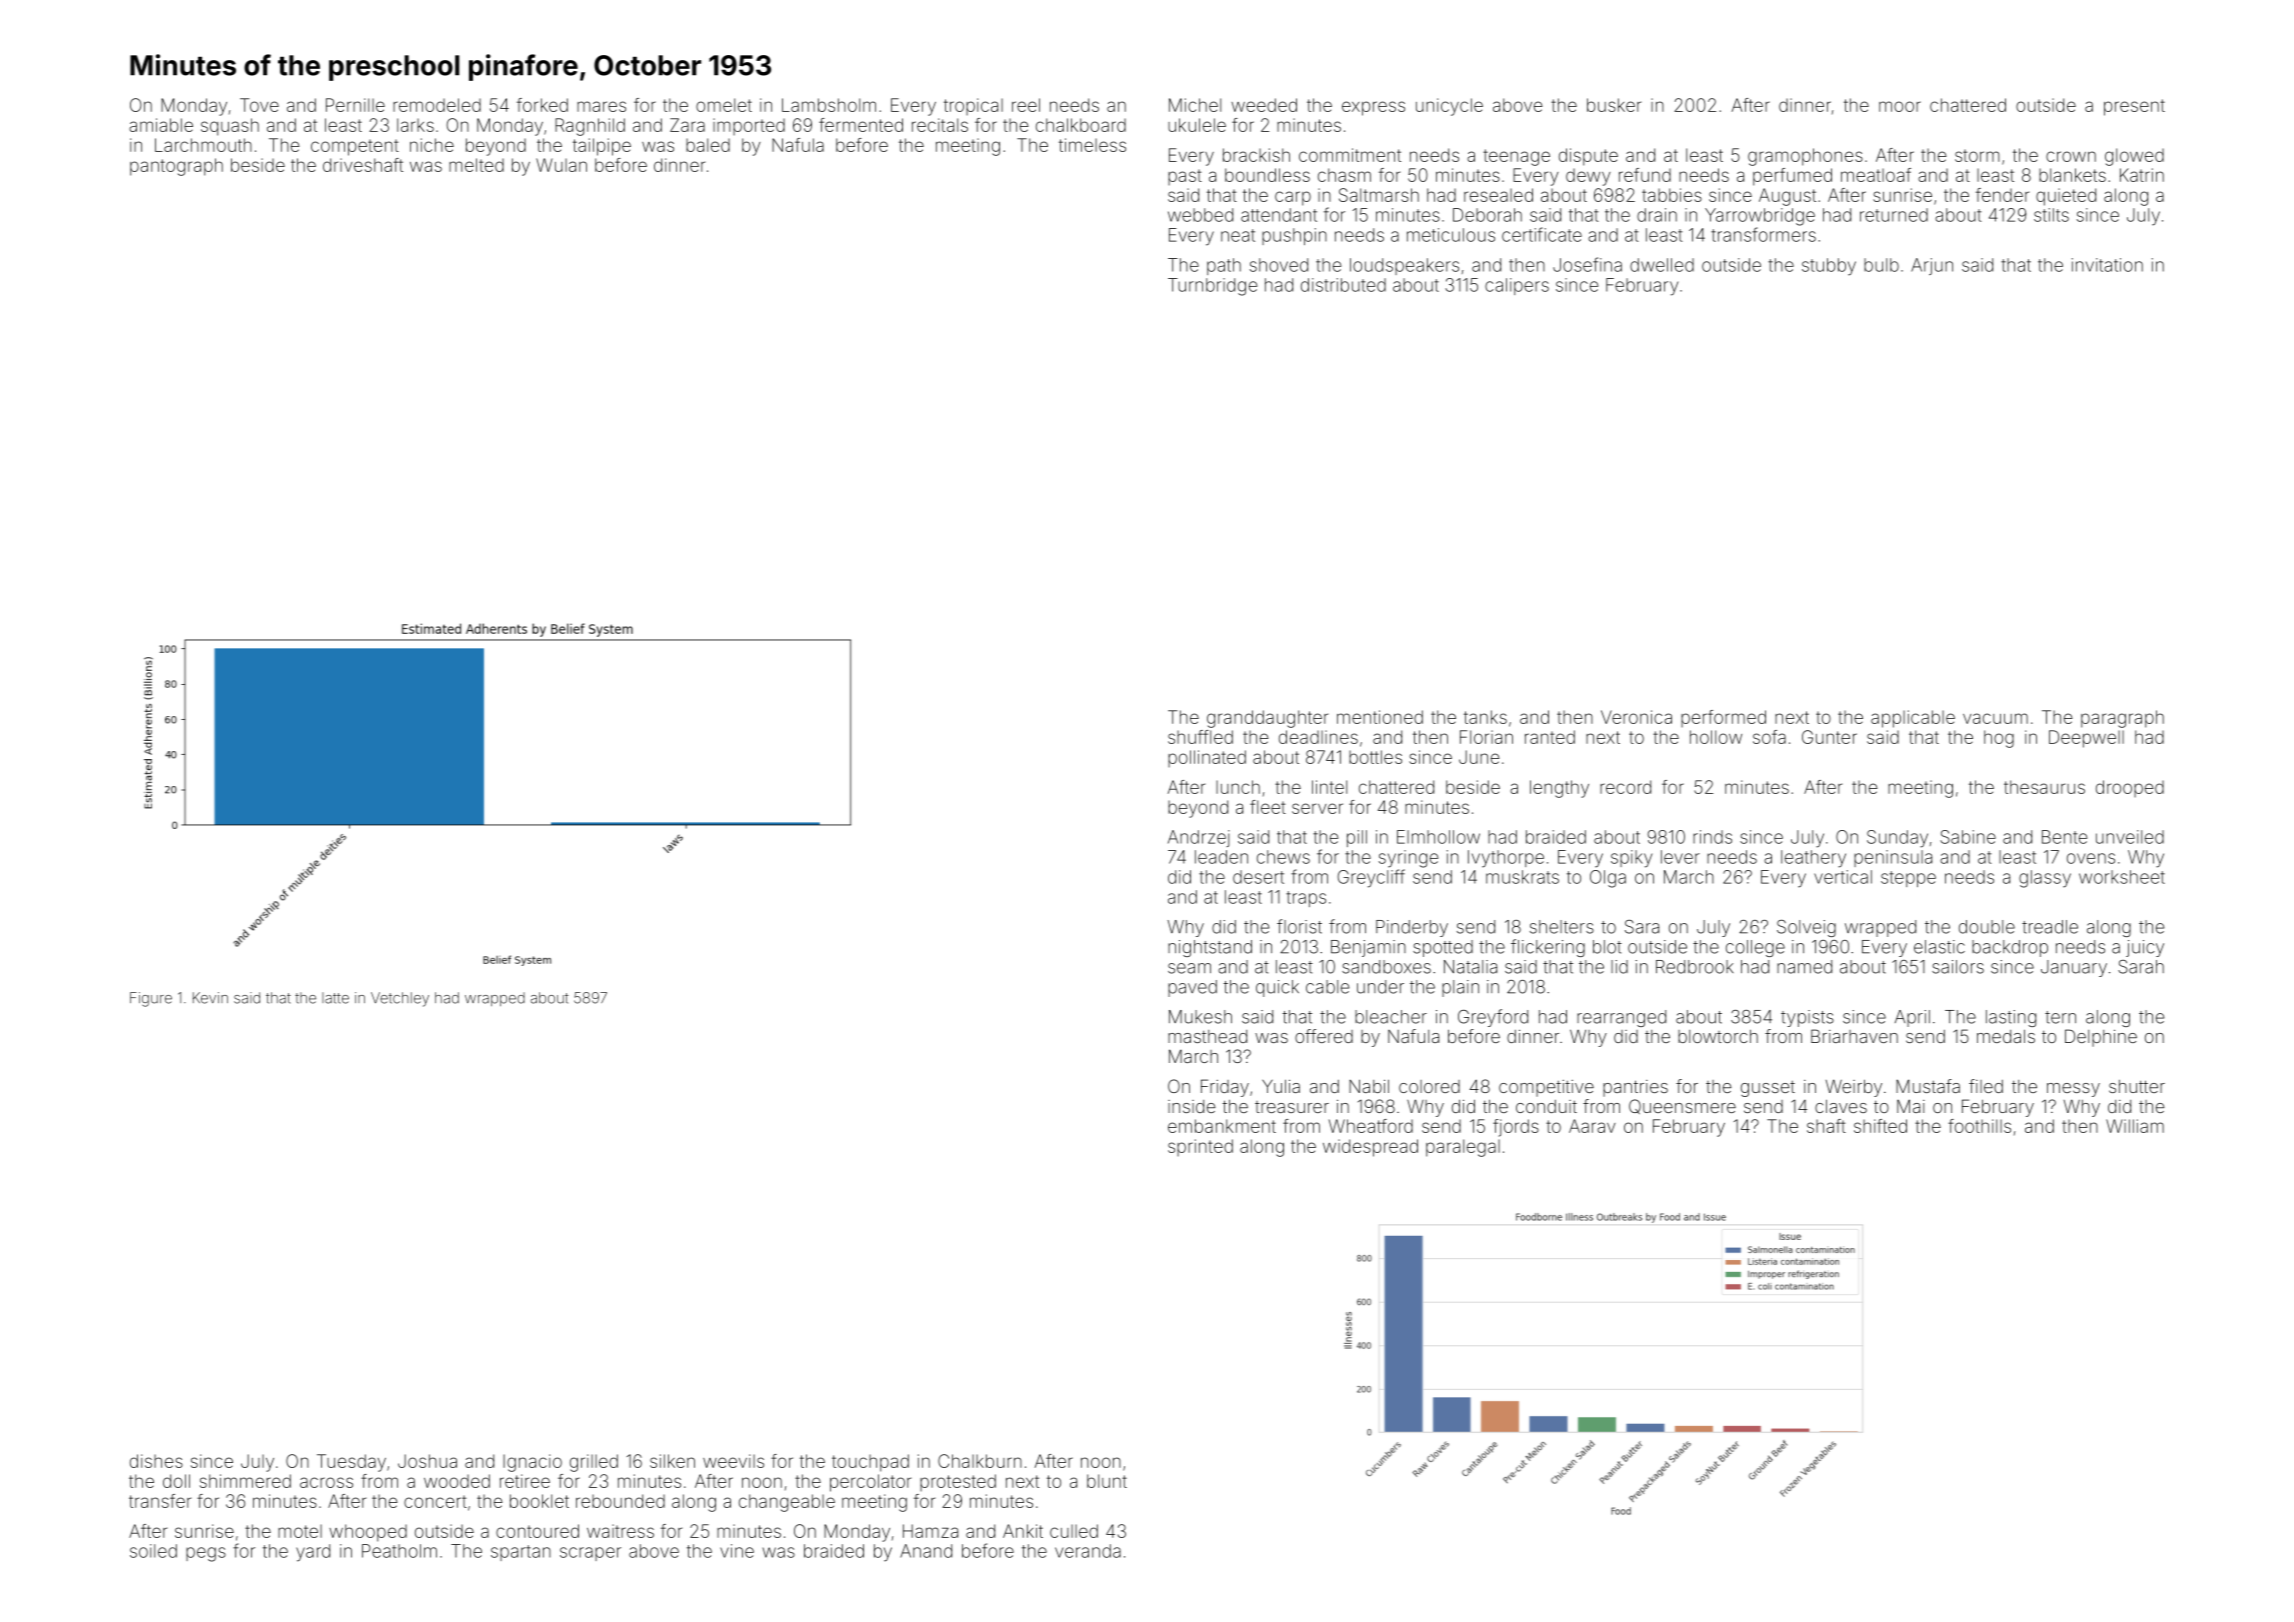 Image resolution: width=2294 pixels, height=1622 pixels. Describe the element at coordinates (1200, 215) in the page. I see `webbed` at that location.
